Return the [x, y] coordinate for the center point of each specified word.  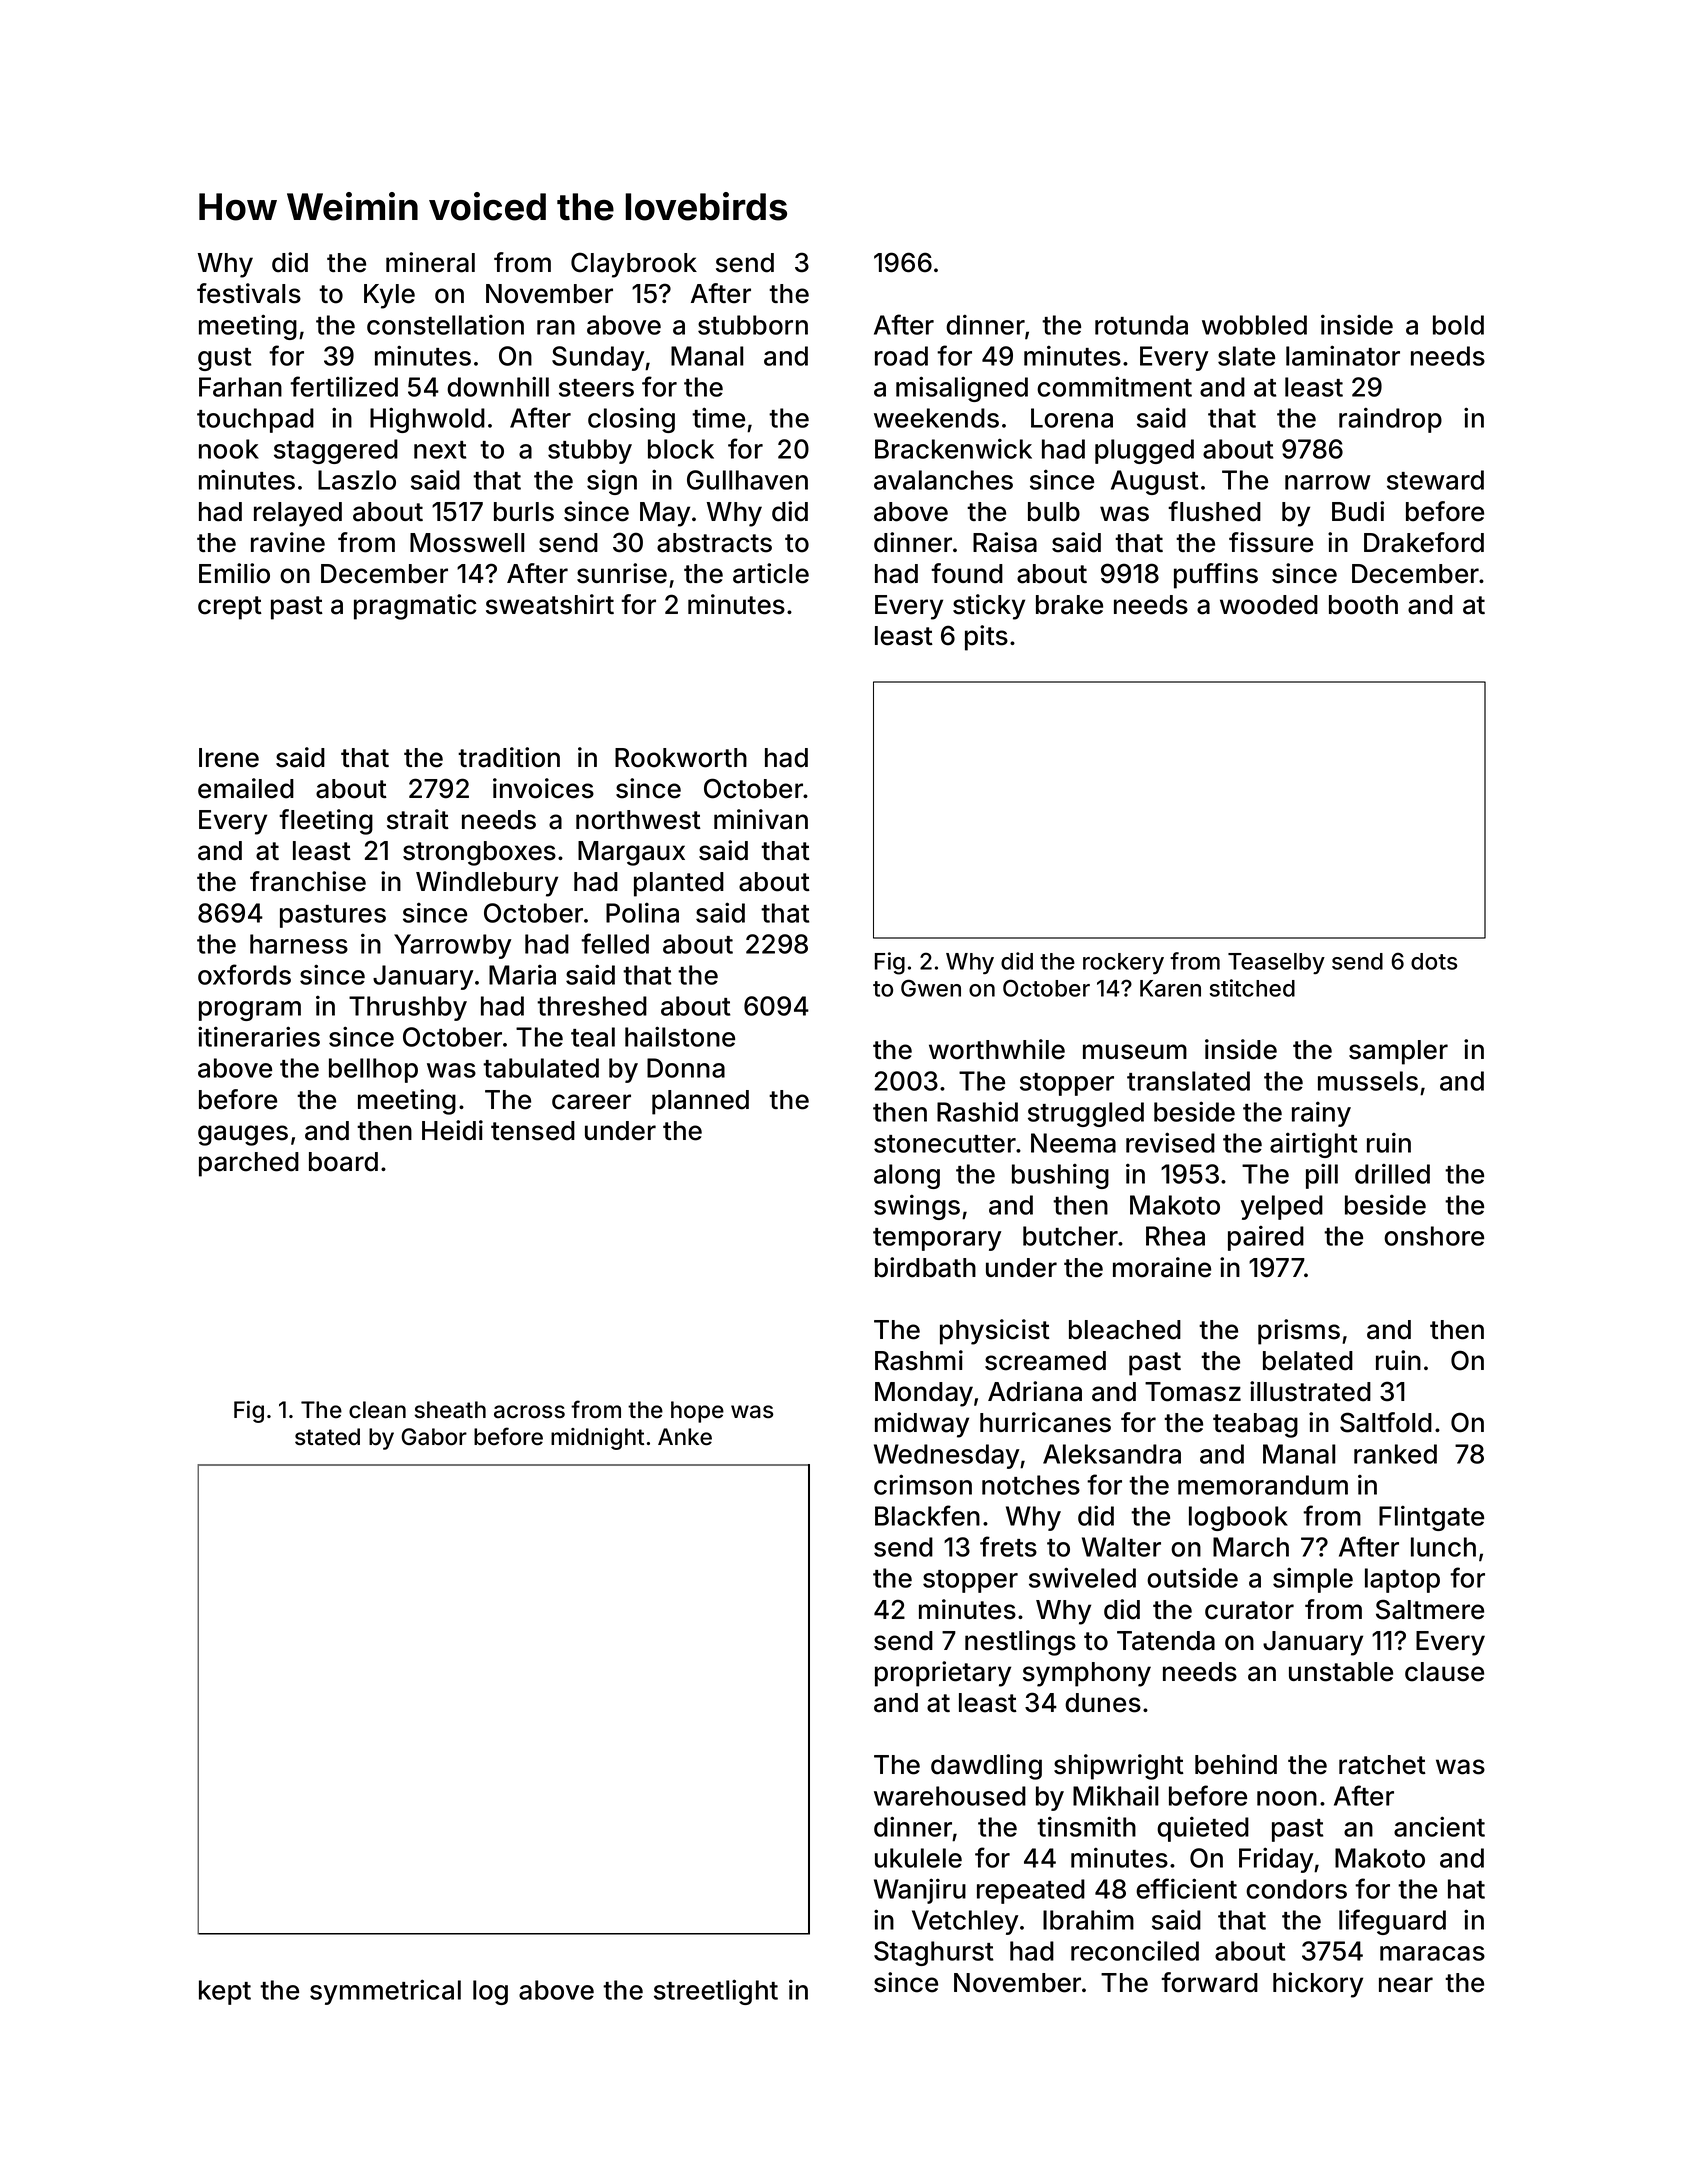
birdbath [925, 1267]
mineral [430, 262]
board [343, 1162]
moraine [1162, 1267]
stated [327, 1437]
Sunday [598, 358]
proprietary [943, 1674]
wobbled [1254, 325]
